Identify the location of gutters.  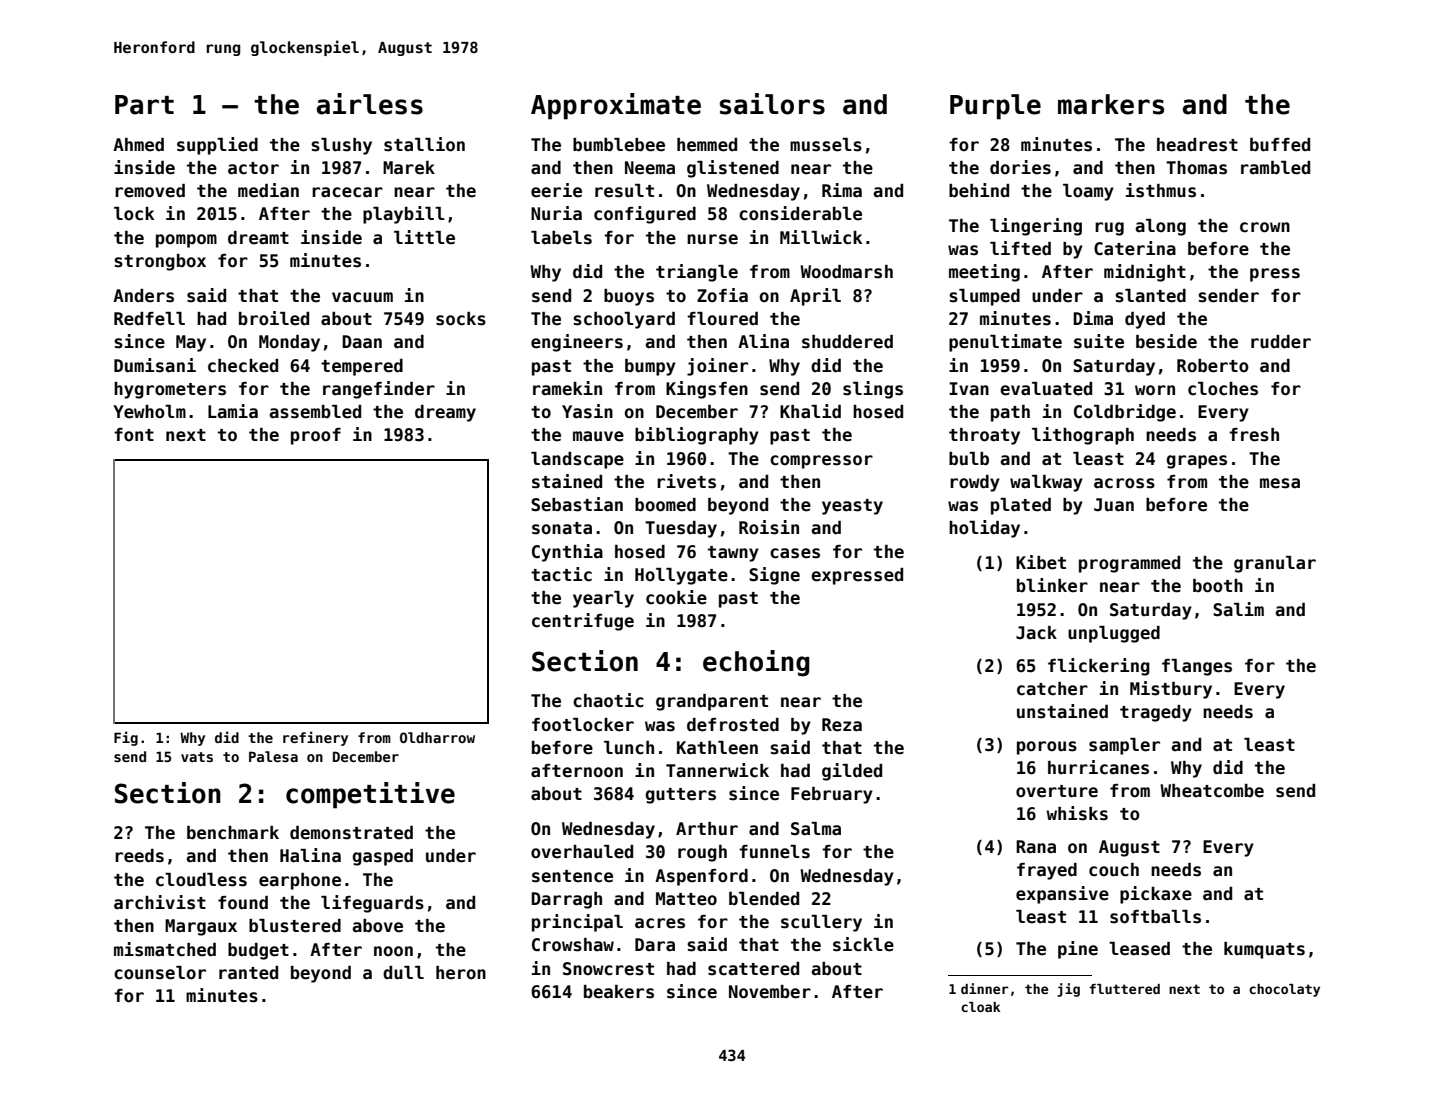
(680, 796).
